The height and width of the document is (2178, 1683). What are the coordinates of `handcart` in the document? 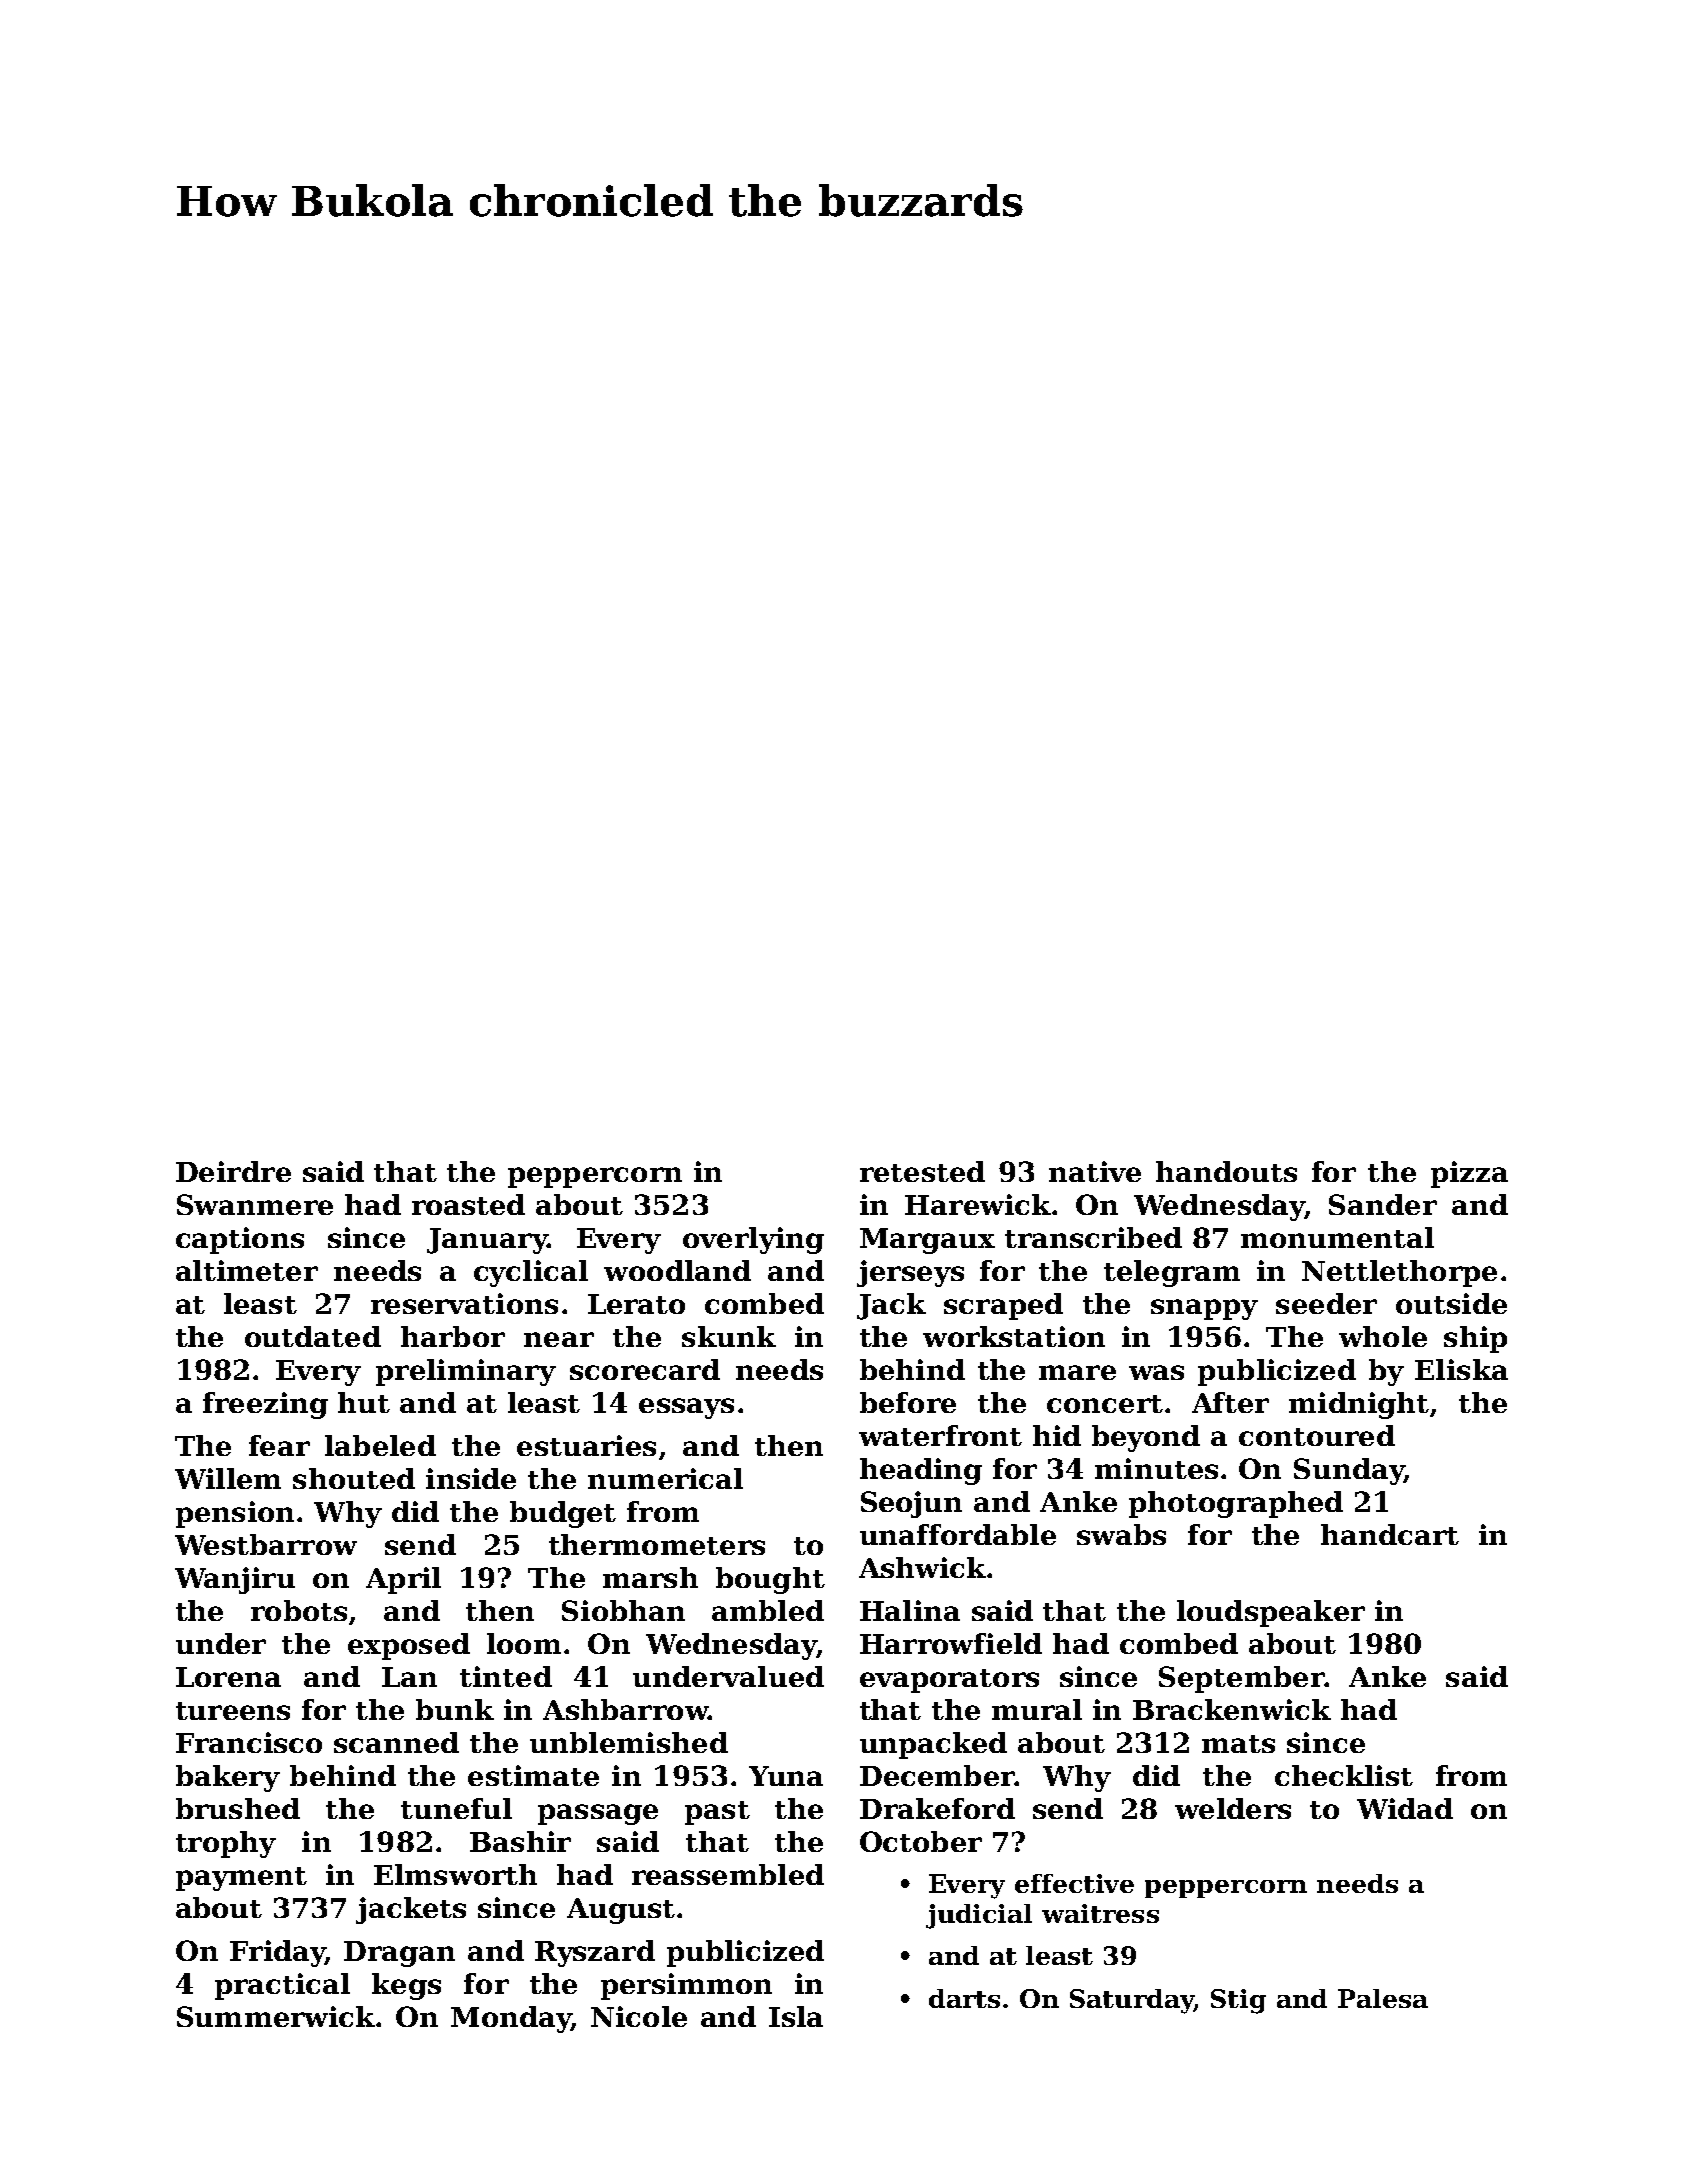 It's located at (1390, 1534).
